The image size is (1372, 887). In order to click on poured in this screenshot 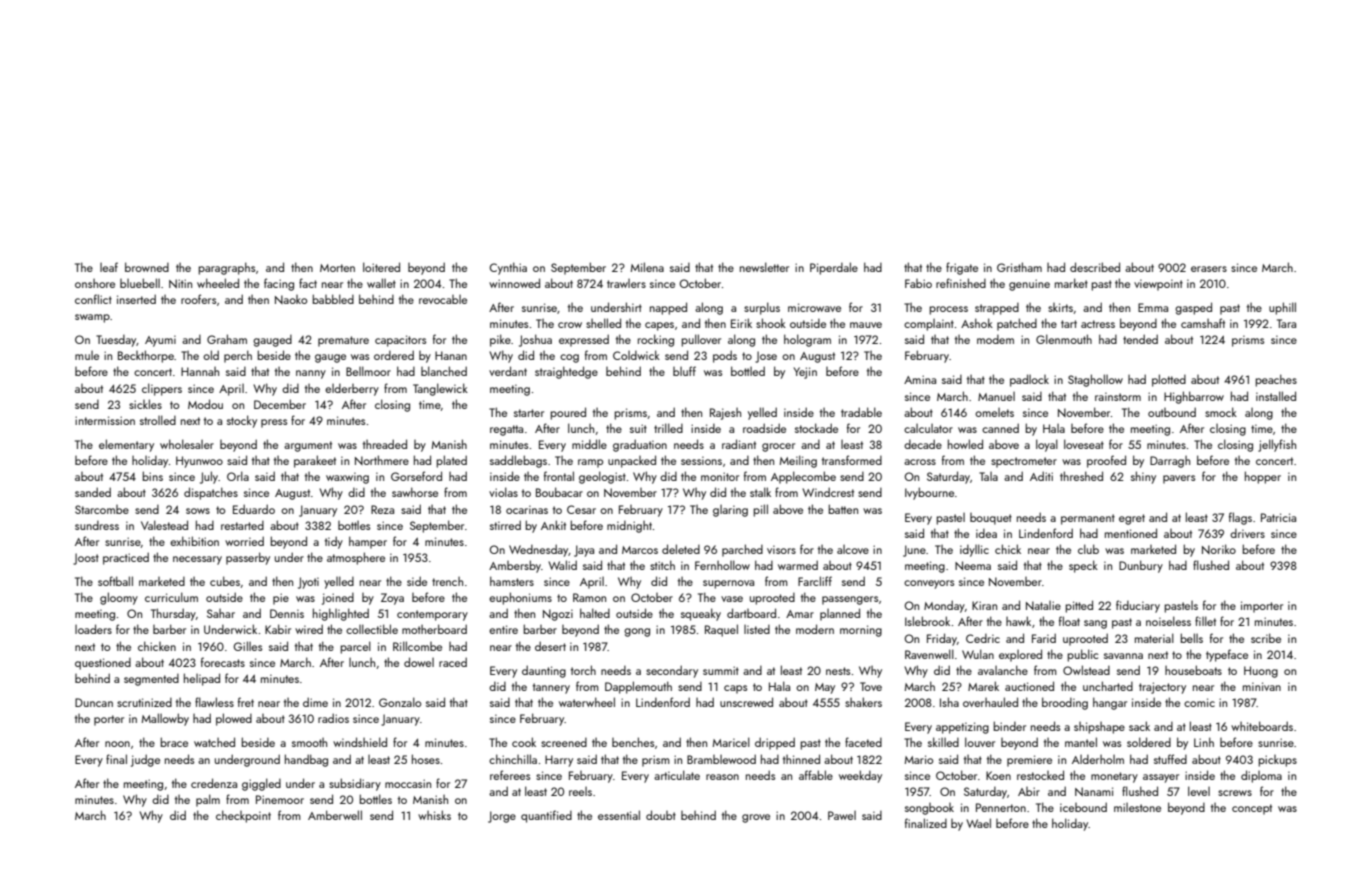, I will do `click(568, 413)`.
